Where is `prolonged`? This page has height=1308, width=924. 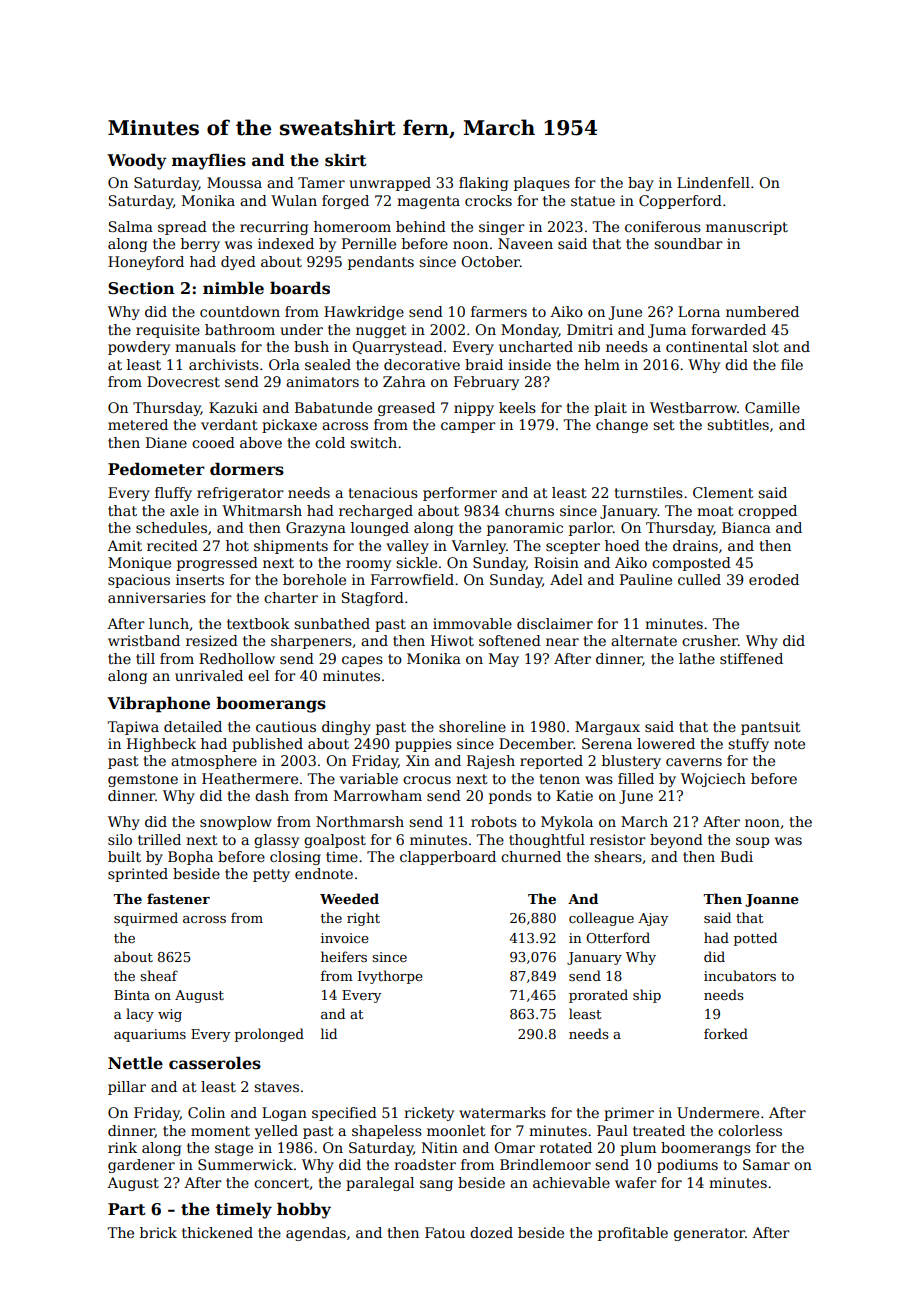 prolonged is located at coordinates (269, 1035).
